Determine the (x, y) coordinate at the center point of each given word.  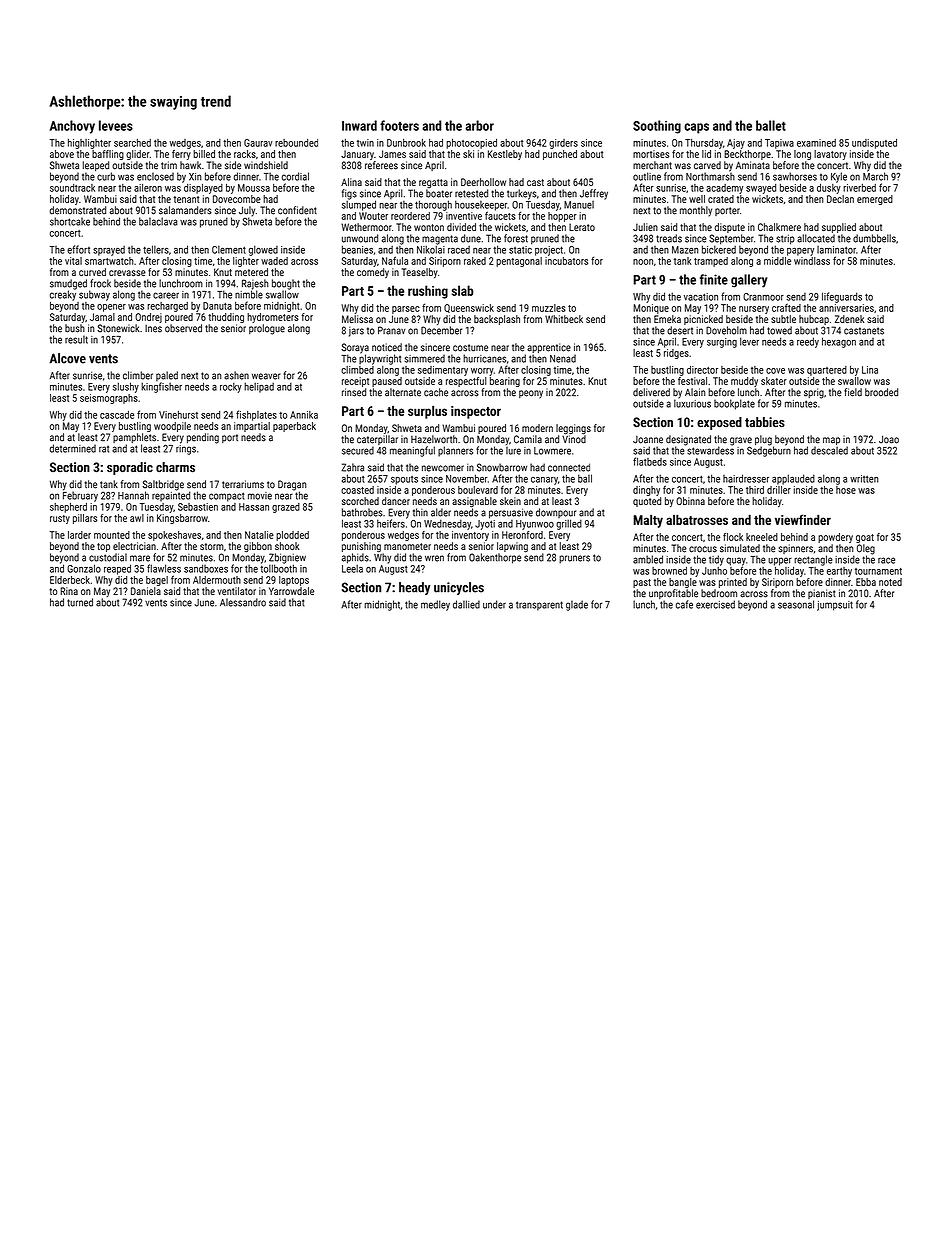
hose (846, 490)
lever (749, 341)
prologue (267, 329)
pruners (574, 559)
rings (186, 450)
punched (560, 155)
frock (100, 283)
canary (544, 481)
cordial (295, 176)
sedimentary (443, 371)
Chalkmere (779, 227)
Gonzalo (84, 568)
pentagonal (519, 262)
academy (724, 189)
